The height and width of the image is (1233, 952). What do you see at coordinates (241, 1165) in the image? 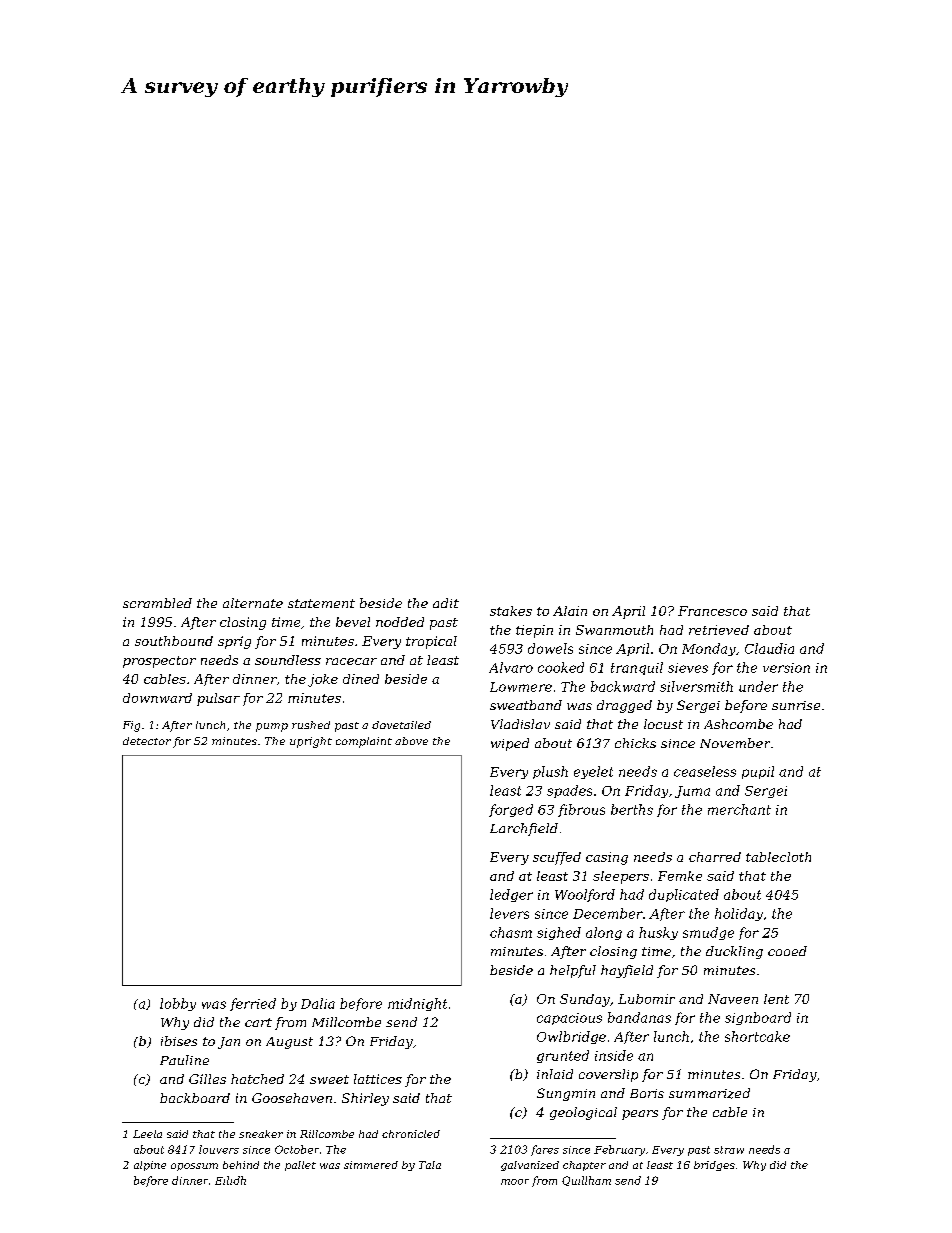
I see `behind` at bounding box center [241, 1165].
